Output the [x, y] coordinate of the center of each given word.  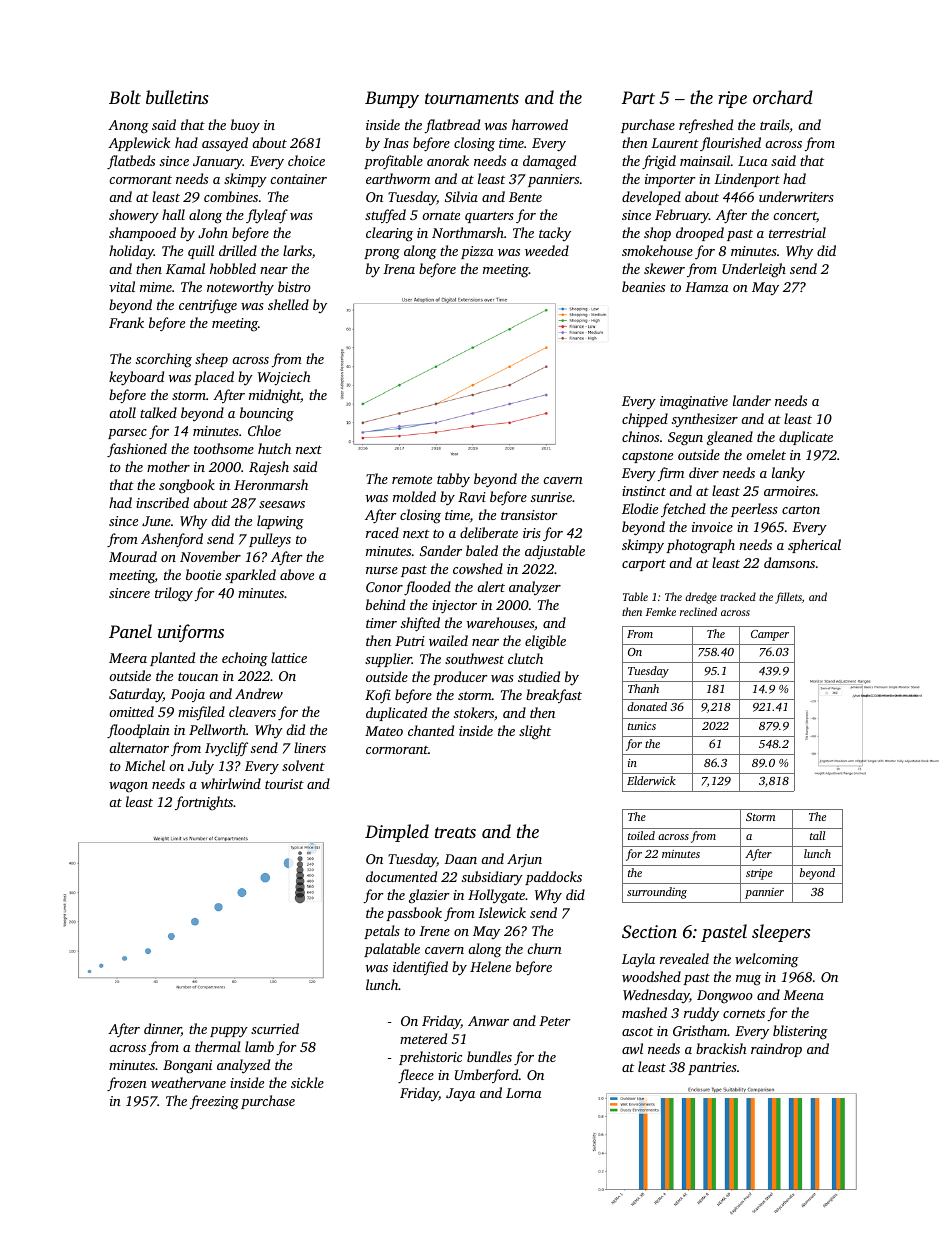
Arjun [524, 860]
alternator [139, 747]
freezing [214, 1102]
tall [817, 835]
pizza [477, 252]
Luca [752, 161]
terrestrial [797, 232]
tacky [555, 234]
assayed [225, 144]
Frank [126, 322]
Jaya [460, 1094]
